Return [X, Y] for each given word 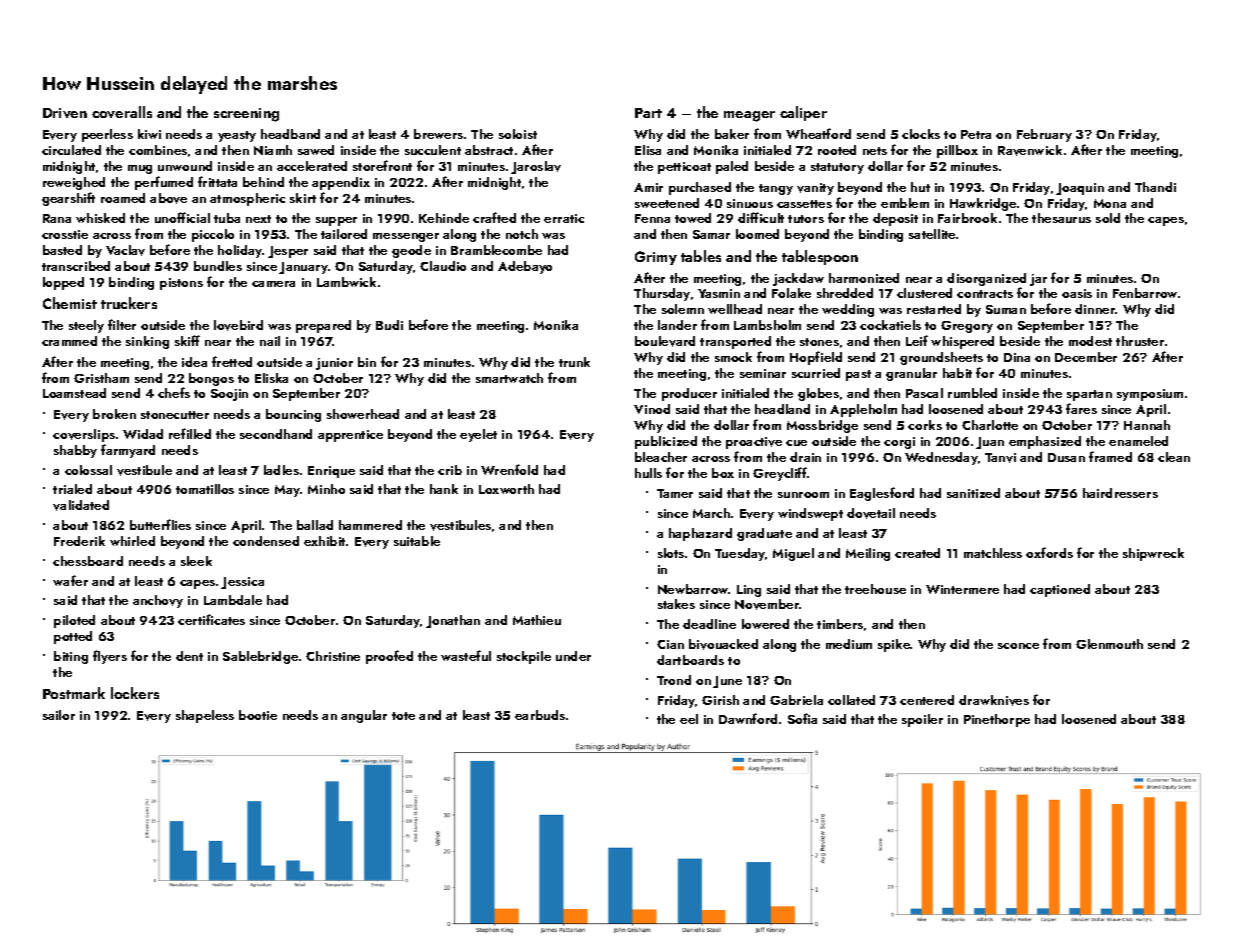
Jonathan [453, 621]
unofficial [182, 217]
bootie [258, 715]
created [917, 553]
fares [1081, 408]
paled [732, 167]
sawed [316, 150]
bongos [211, 379]
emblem [905, 203]
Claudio [443, 266]
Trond [674, 680]
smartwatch [509, 378]
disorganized [986, 279]
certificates [211, 619]
